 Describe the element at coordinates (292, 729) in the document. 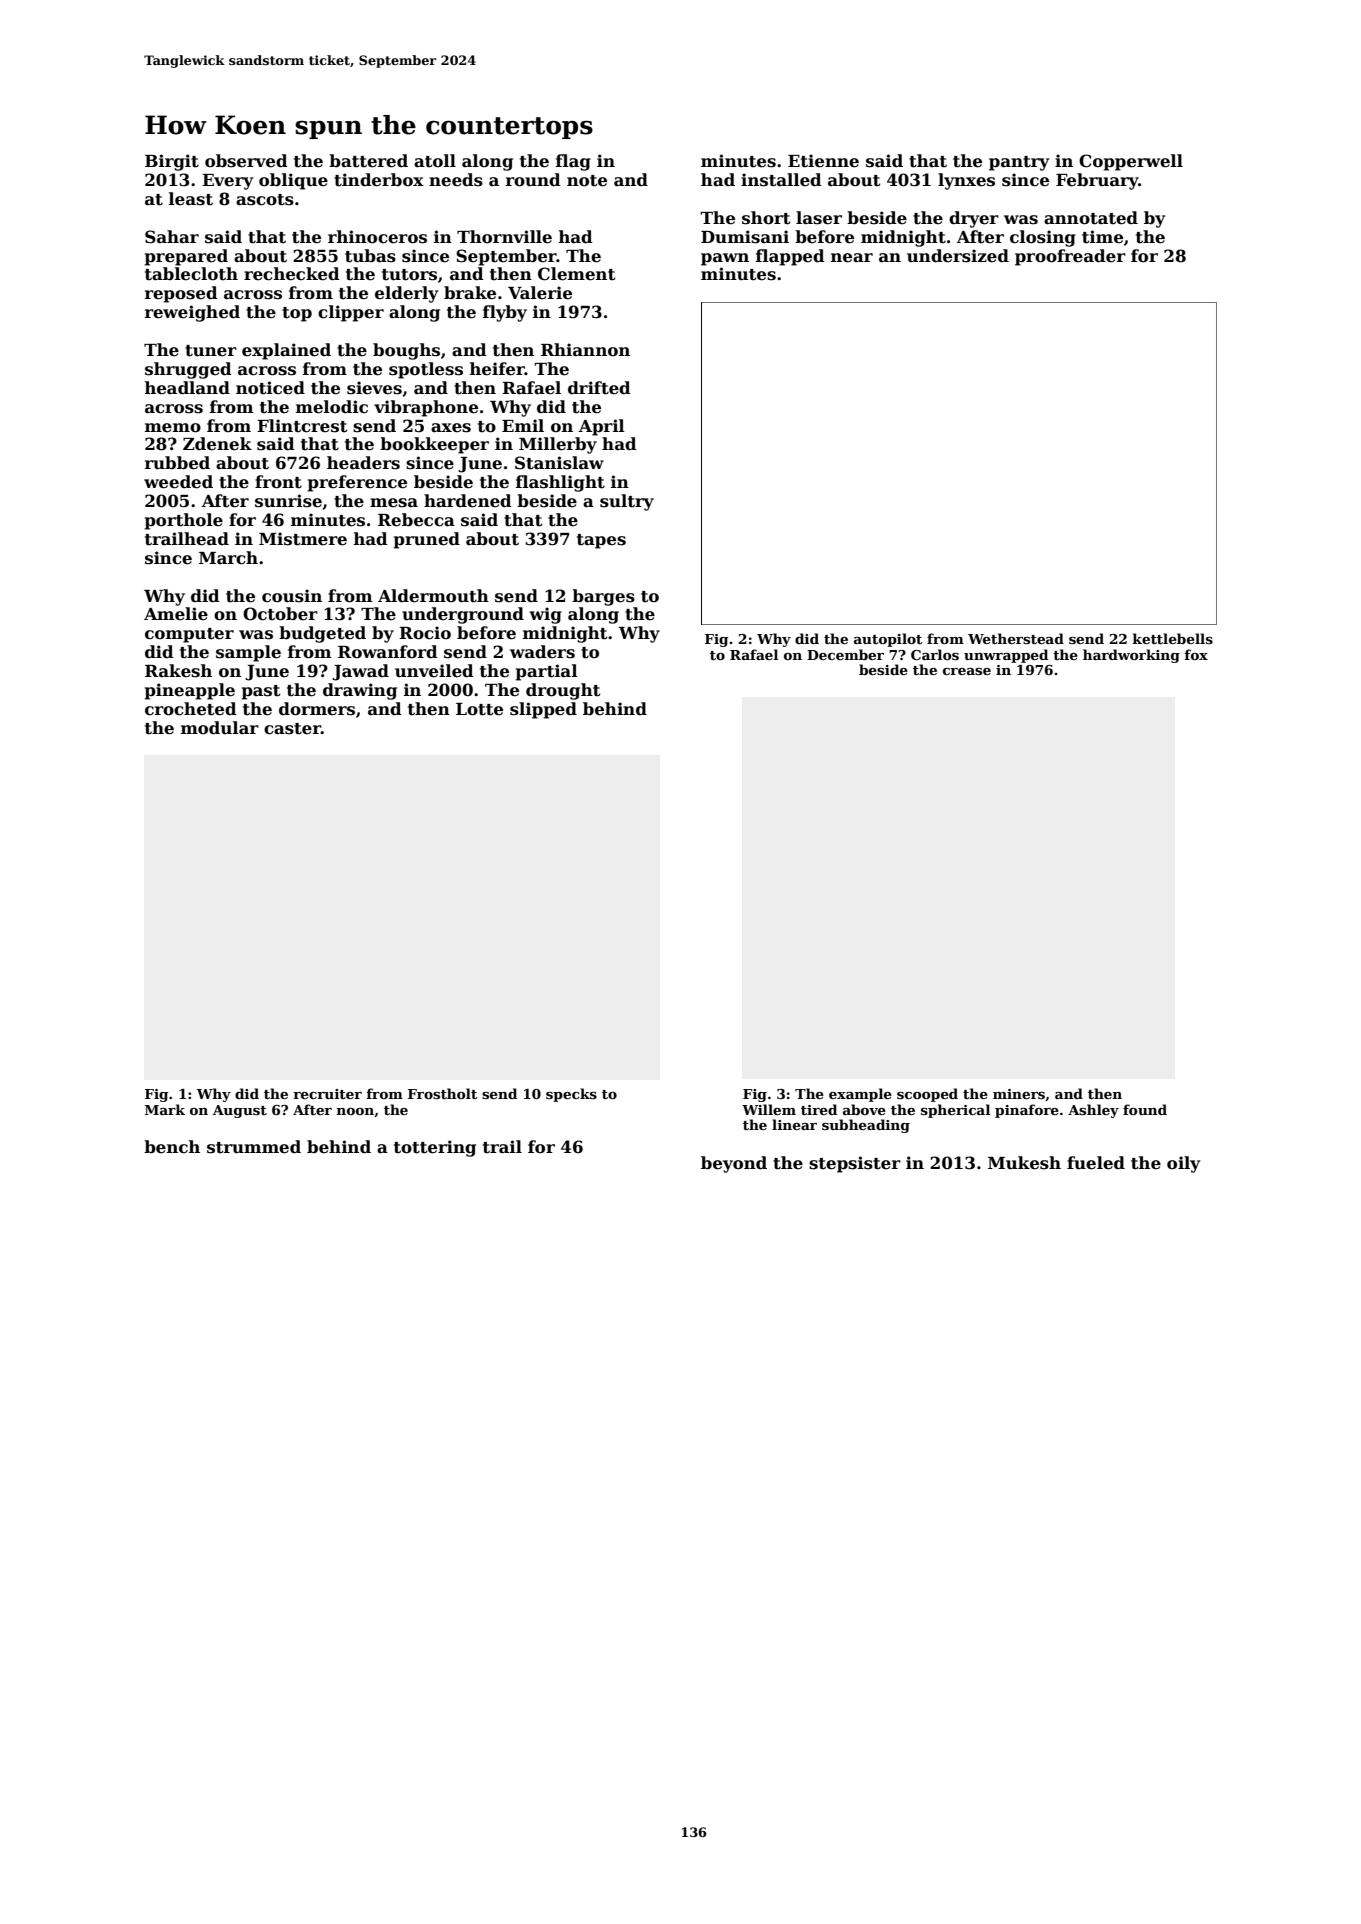

I see `caster` at that location.
